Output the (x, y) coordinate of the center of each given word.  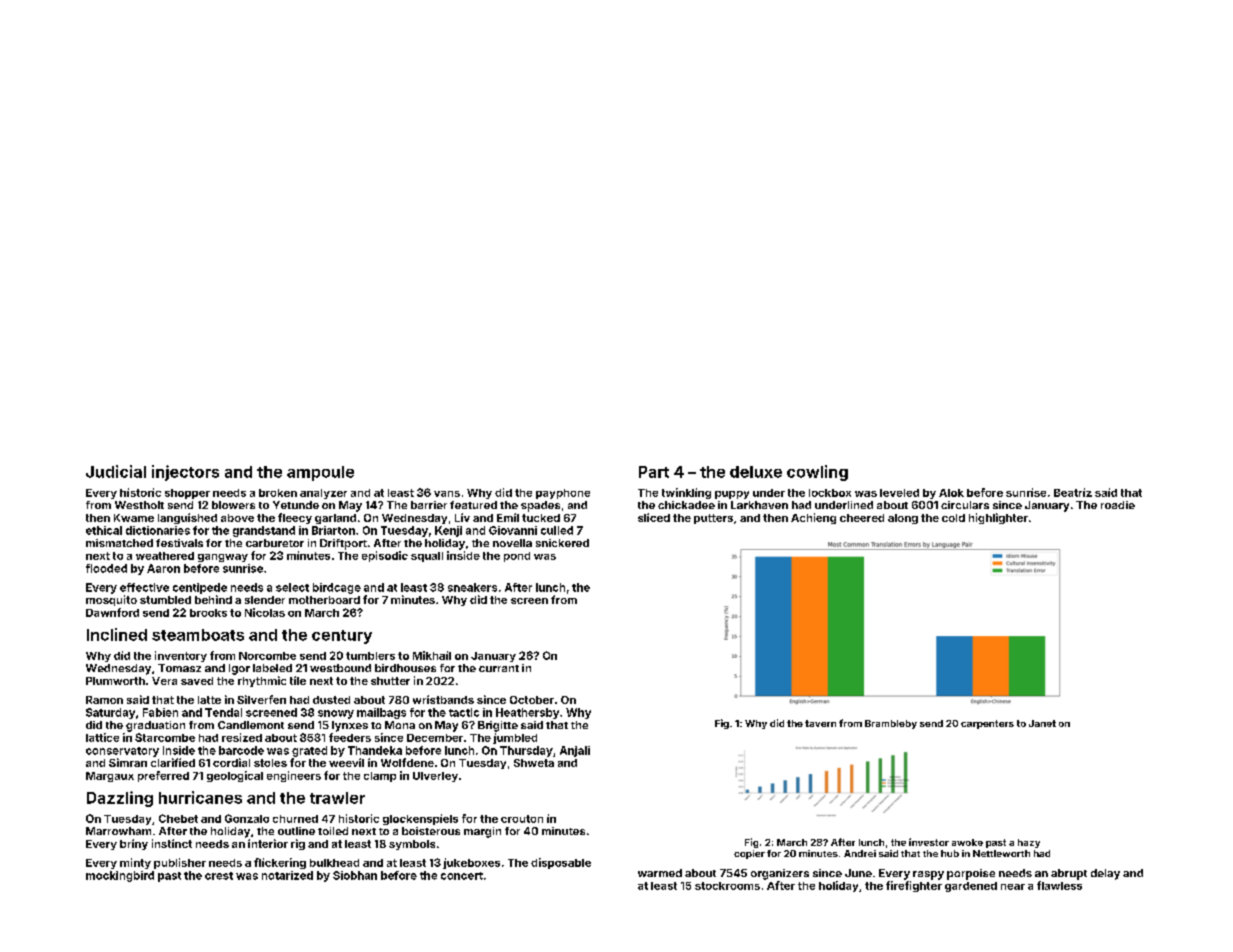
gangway (223, 558)
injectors (185, 473)
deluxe (756, 472)
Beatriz (1073, 492)
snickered (562, 543)
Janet (1042, 723)
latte (209, 700)
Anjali (575, 751)
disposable (561, 863)
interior (268, 843)
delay (1105, 874)
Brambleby (891, 724)
